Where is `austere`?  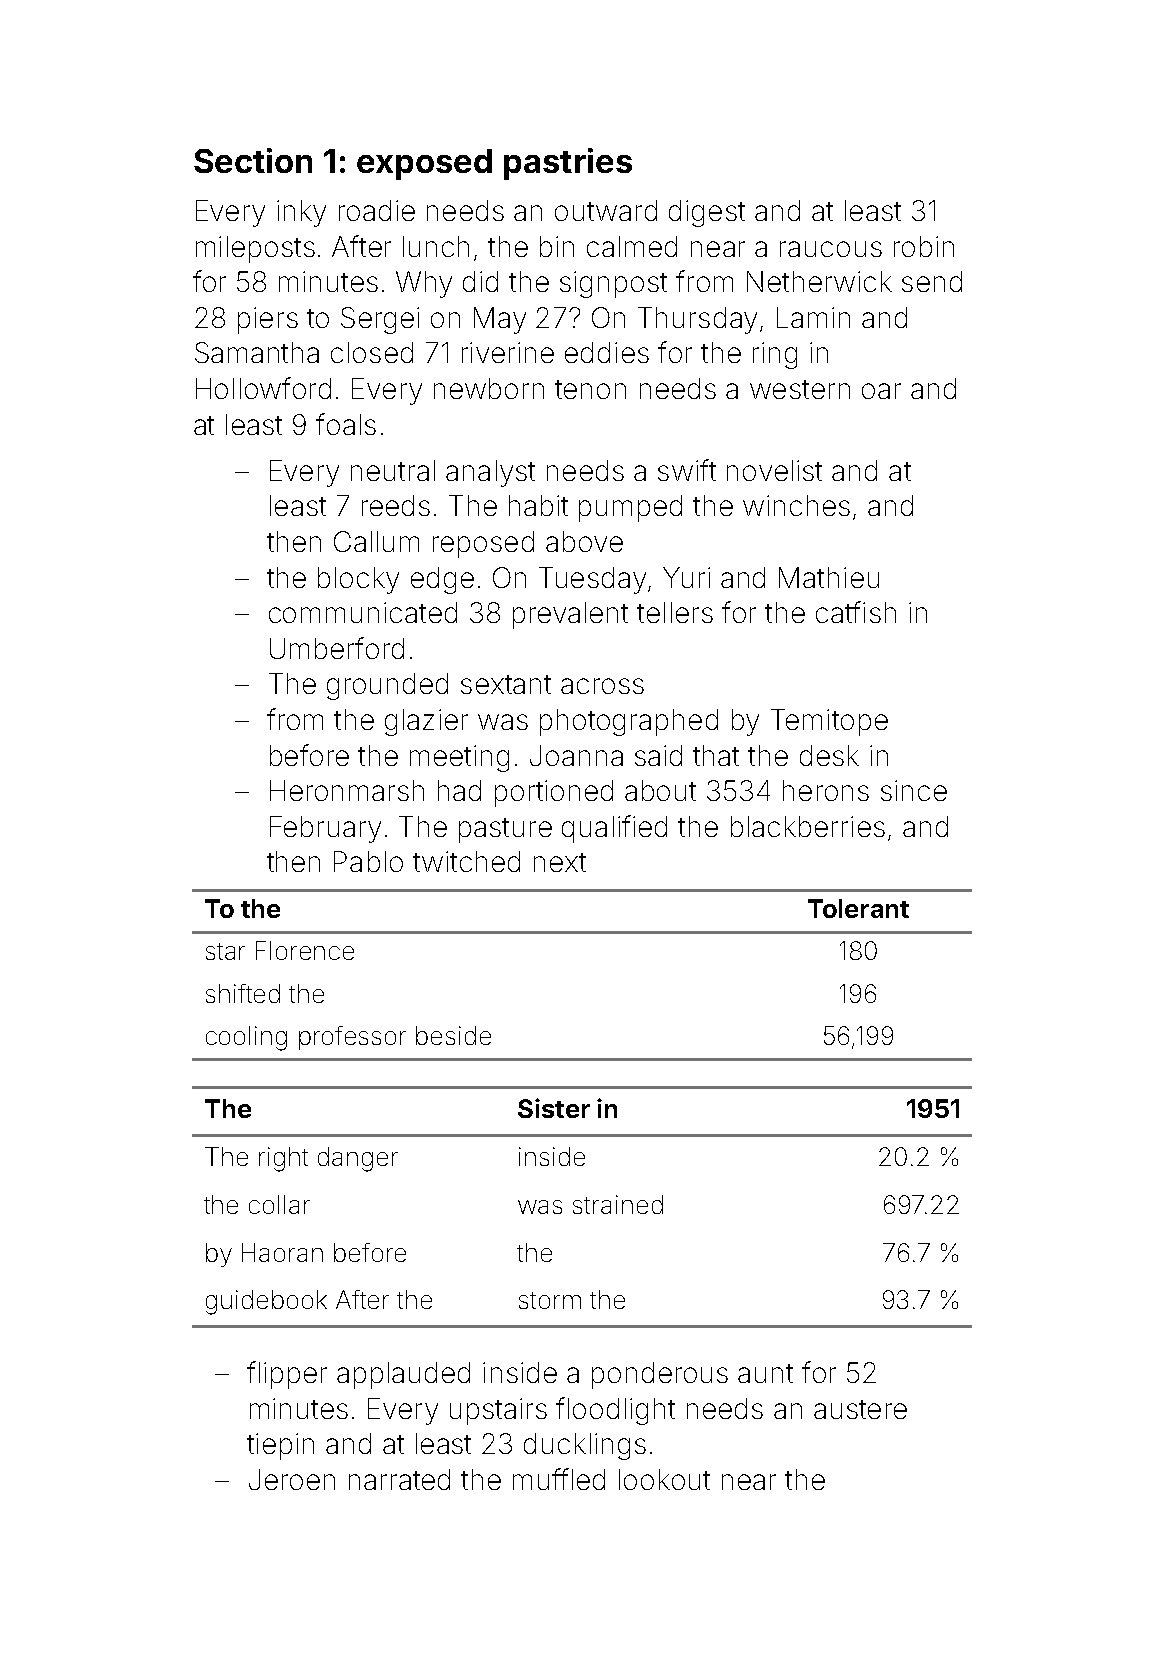
austere is located at coordinates (860, 1409).
